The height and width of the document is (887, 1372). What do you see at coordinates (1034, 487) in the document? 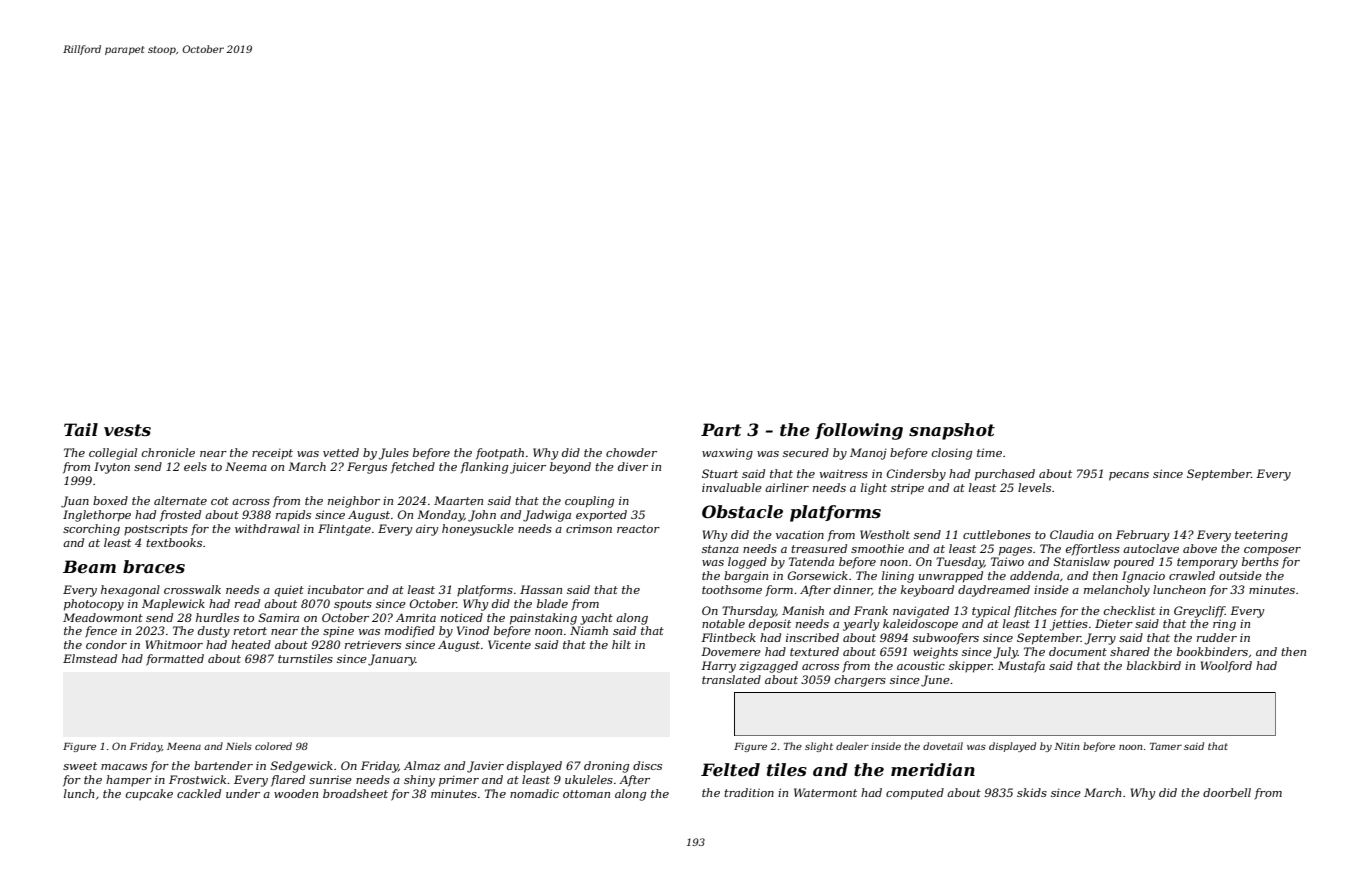
I see `levels` at bounding box center [1034, 487].
